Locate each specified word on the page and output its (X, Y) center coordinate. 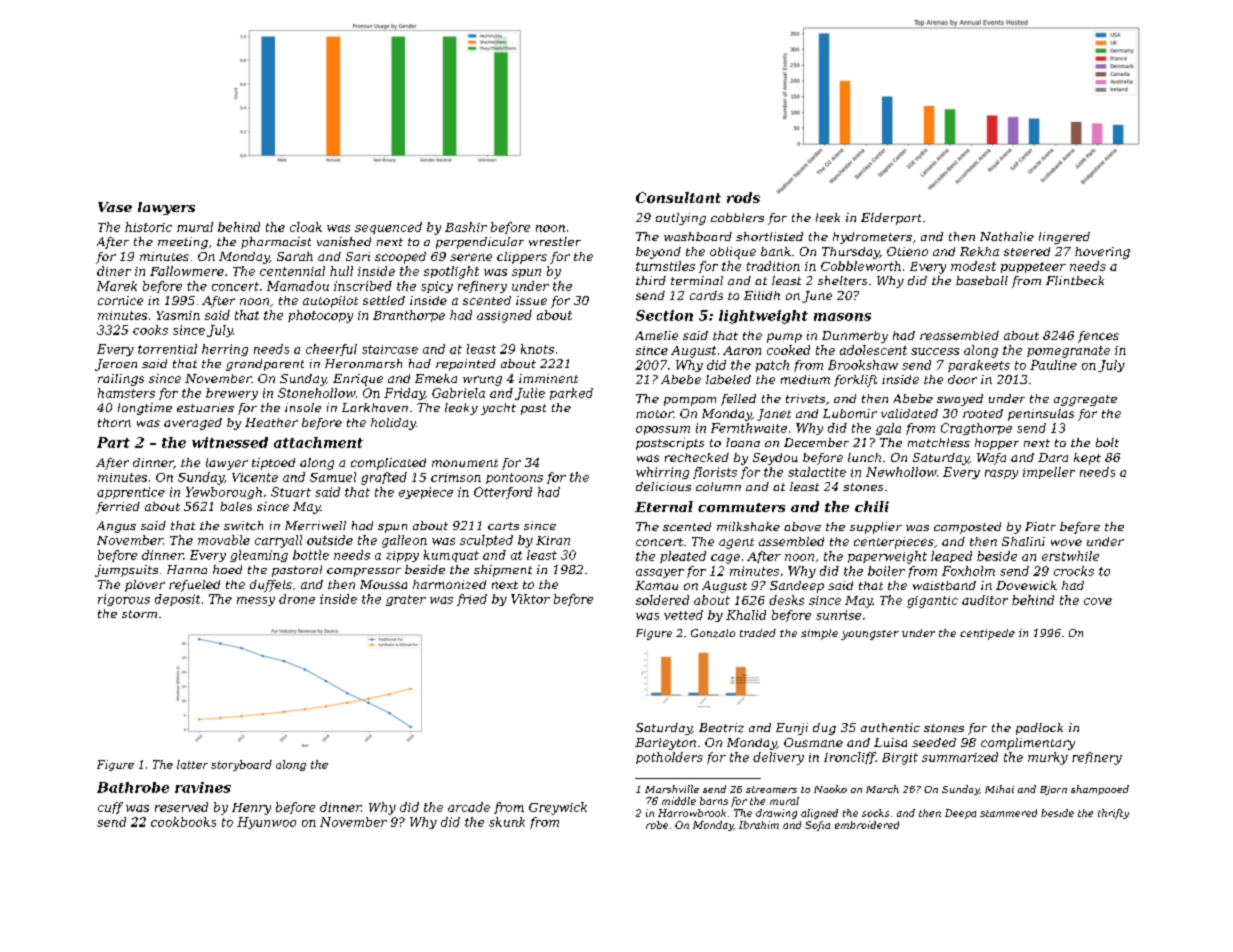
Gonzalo (713, 633)
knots (537, 349)
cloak (306, 227)
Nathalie (1007, 236)
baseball (982, 280)
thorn (114, 422)
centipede (987, 634)
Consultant (678, 197)
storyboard (241, 765)
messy (256, 601)
